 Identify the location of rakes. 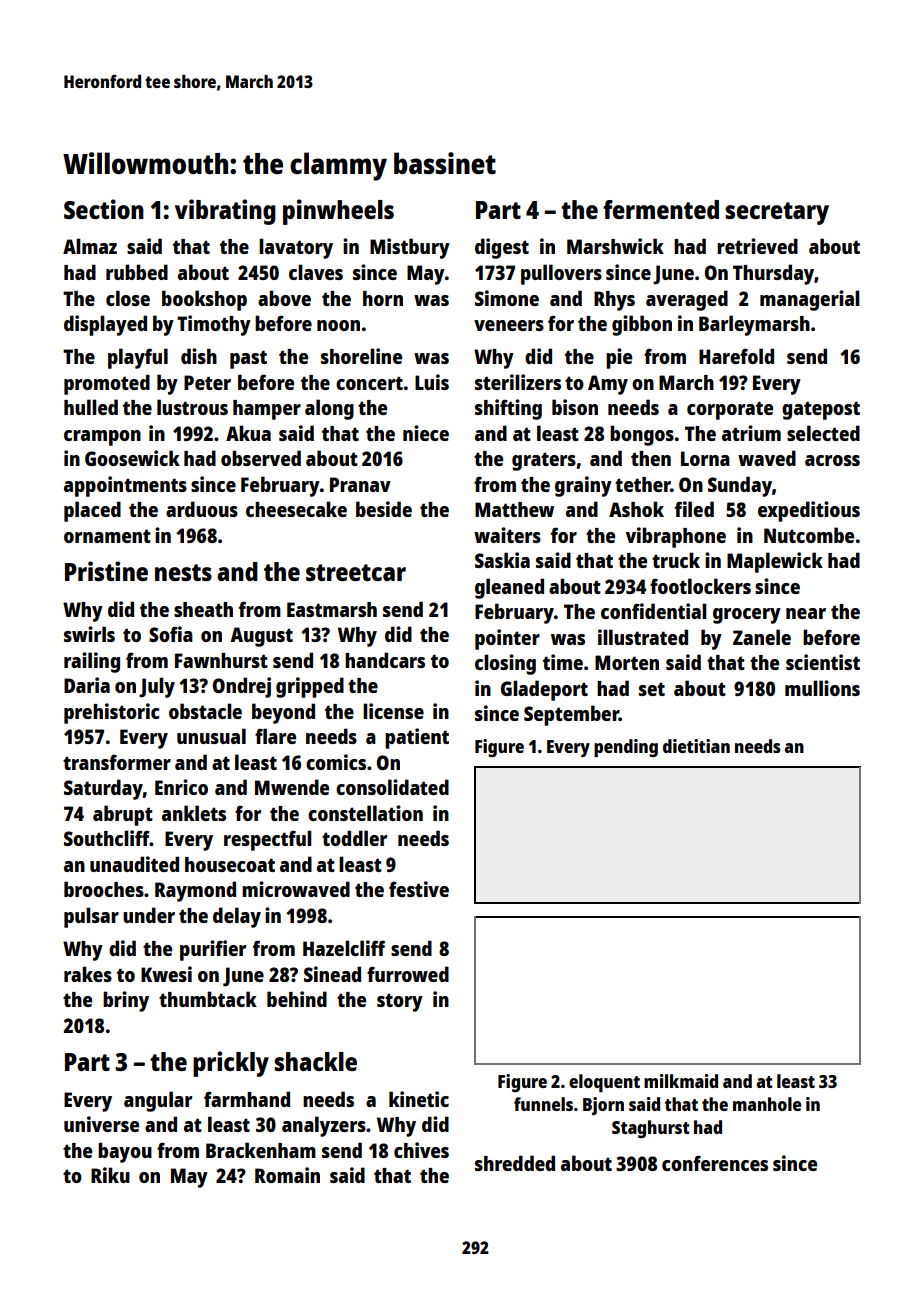
(88, 974).
